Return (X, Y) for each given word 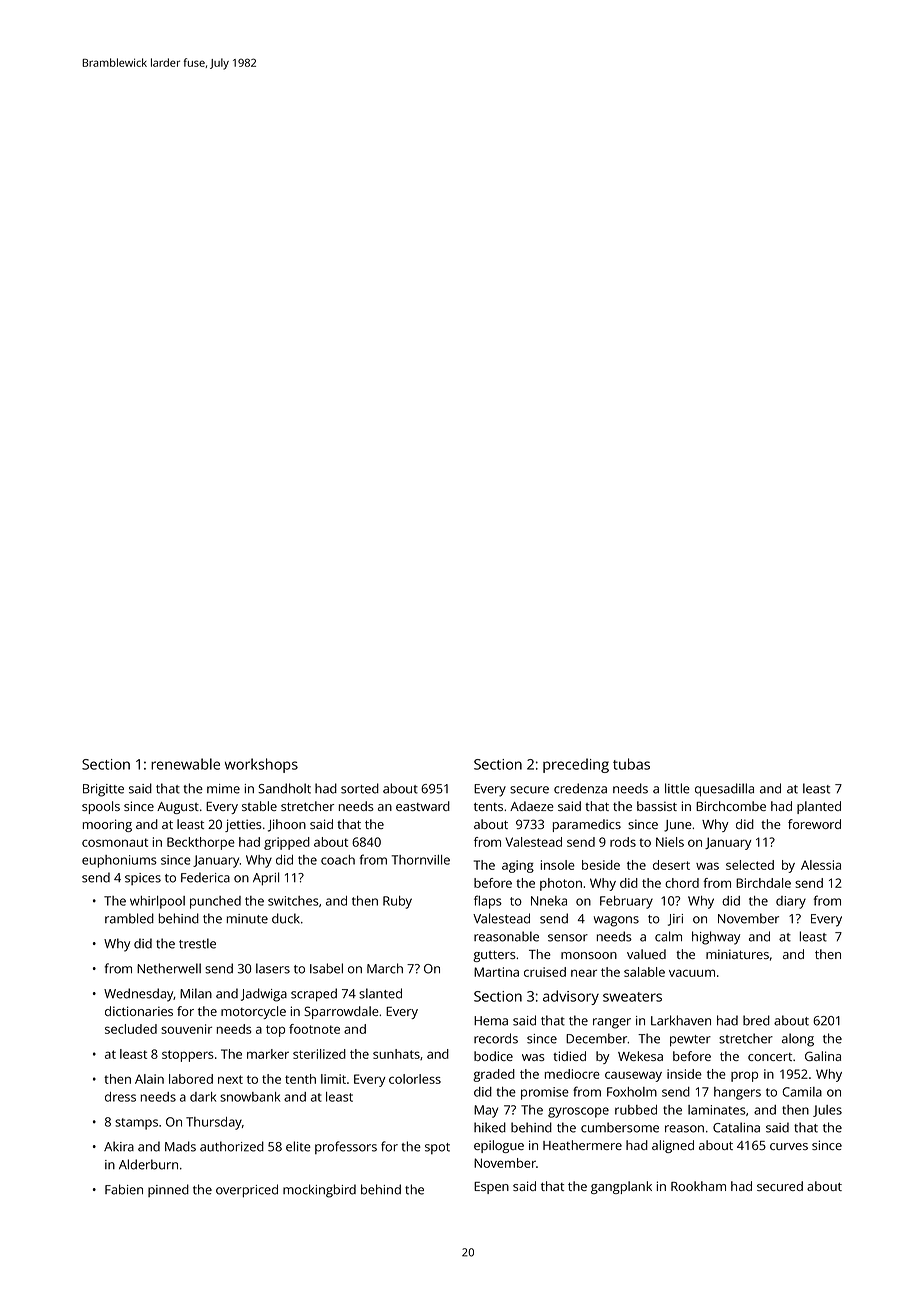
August (178, 808)
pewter (690, 1041)
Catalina (736, 1127)
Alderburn (148, 1164)
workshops (261, 765)
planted (819, 807)
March (385, 968)
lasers (273, 968)
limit (333, 1079)
